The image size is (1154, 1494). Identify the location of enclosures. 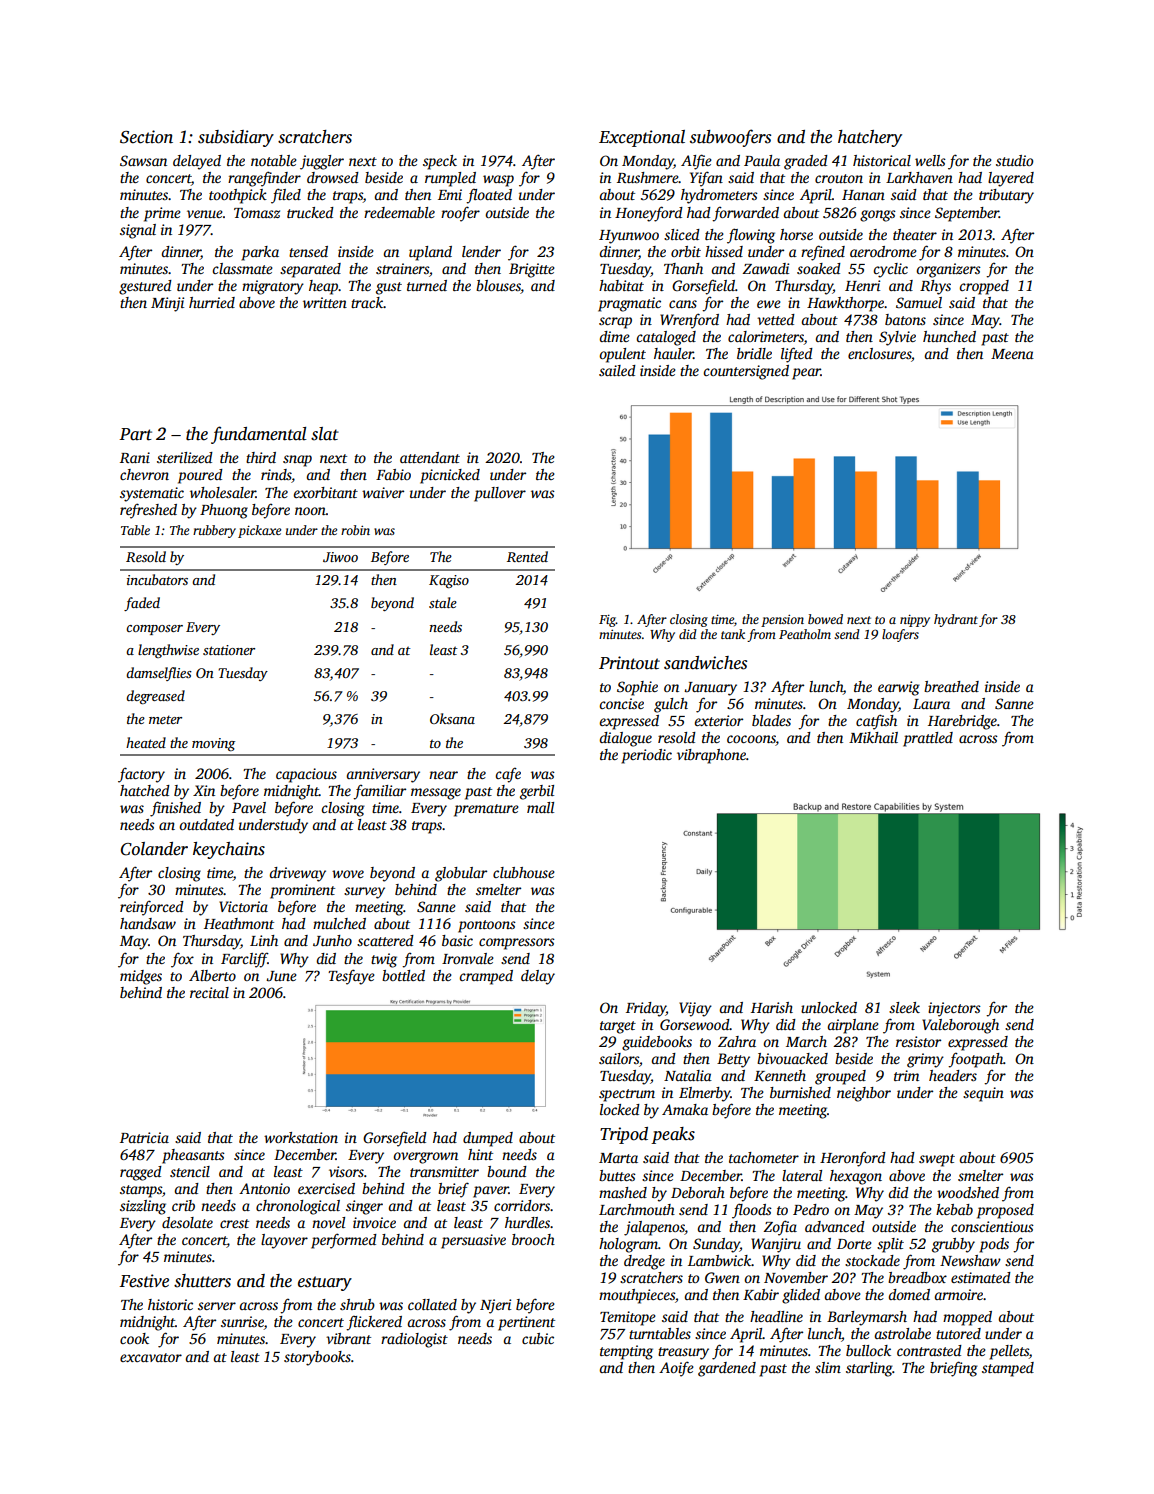
(879, 353).
